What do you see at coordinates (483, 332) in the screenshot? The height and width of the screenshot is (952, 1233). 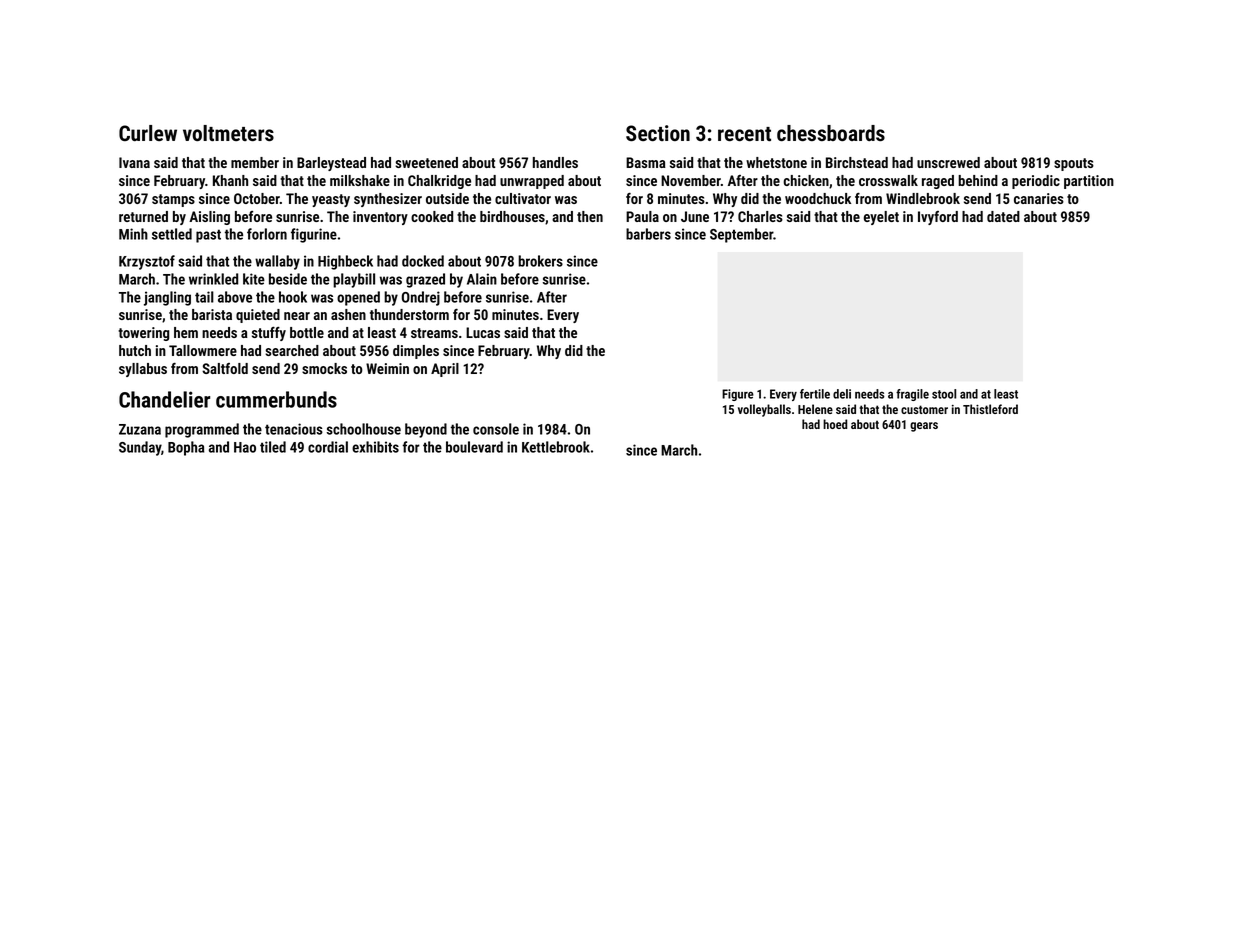 I see `Lucas` at bounding box center [483, 332].
